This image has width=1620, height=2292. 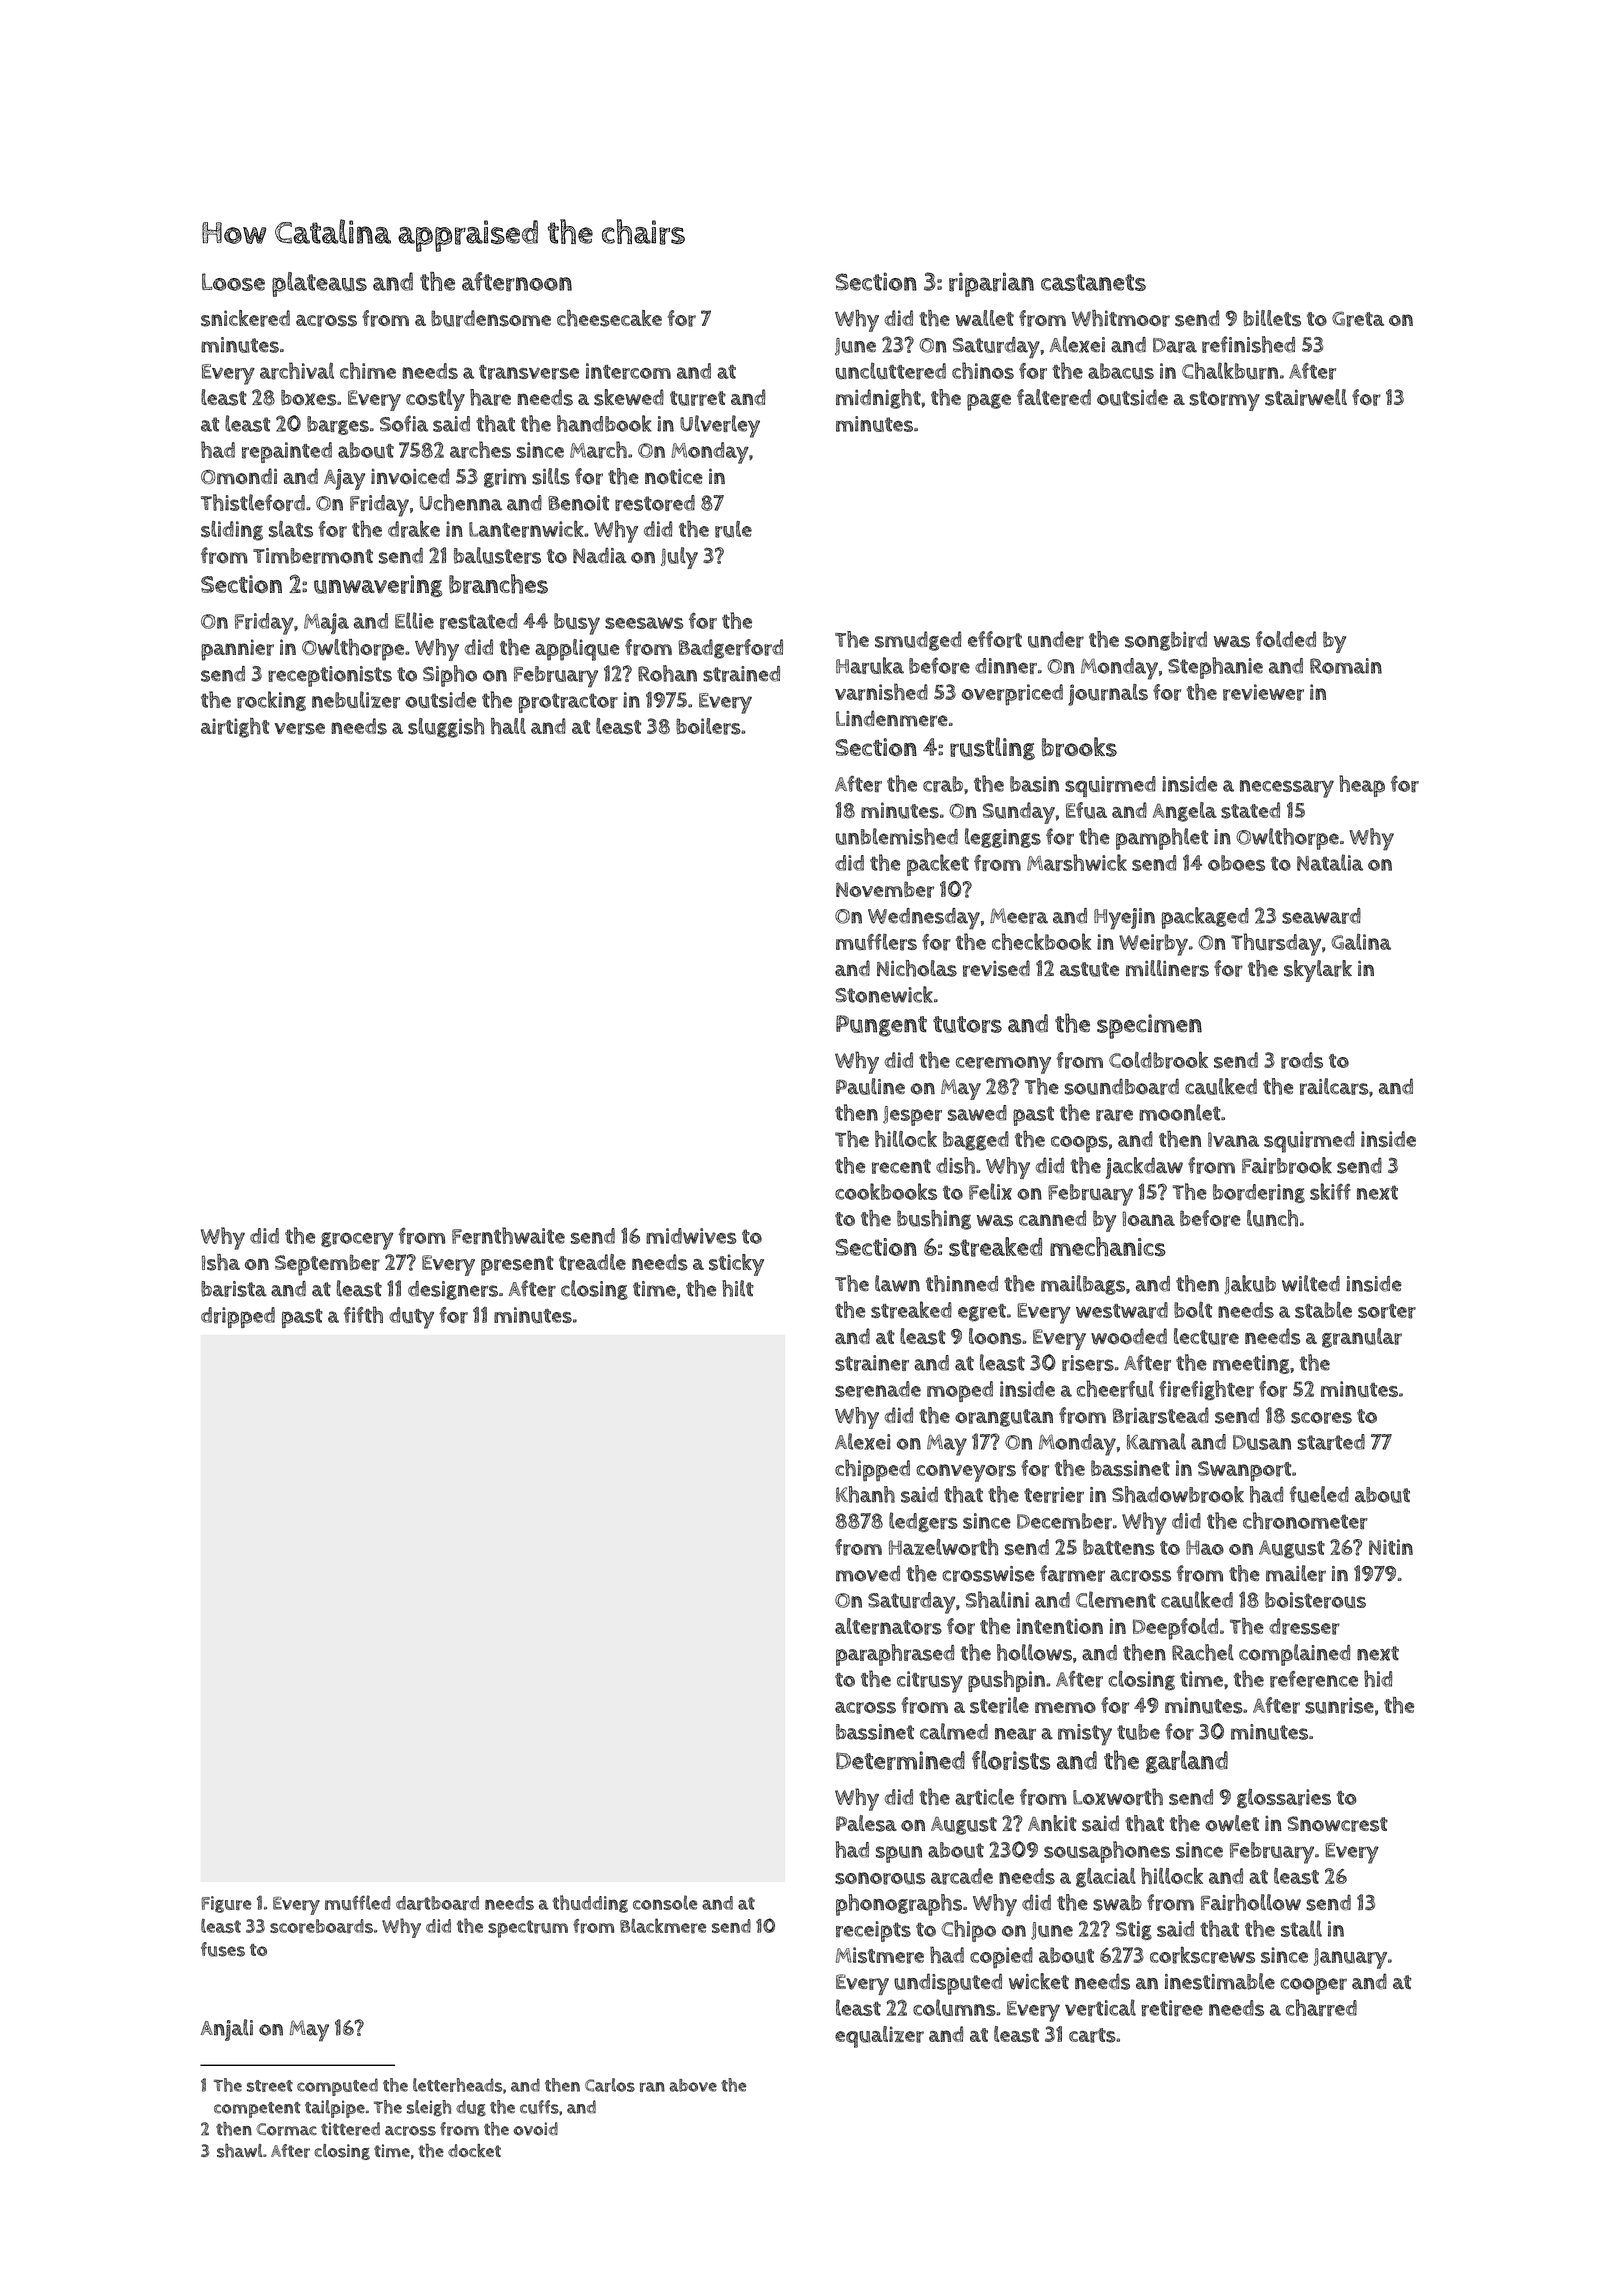 What do you see at coordinates (598, 450) in the image?
I see `March` at bounding box center [598, 450].
